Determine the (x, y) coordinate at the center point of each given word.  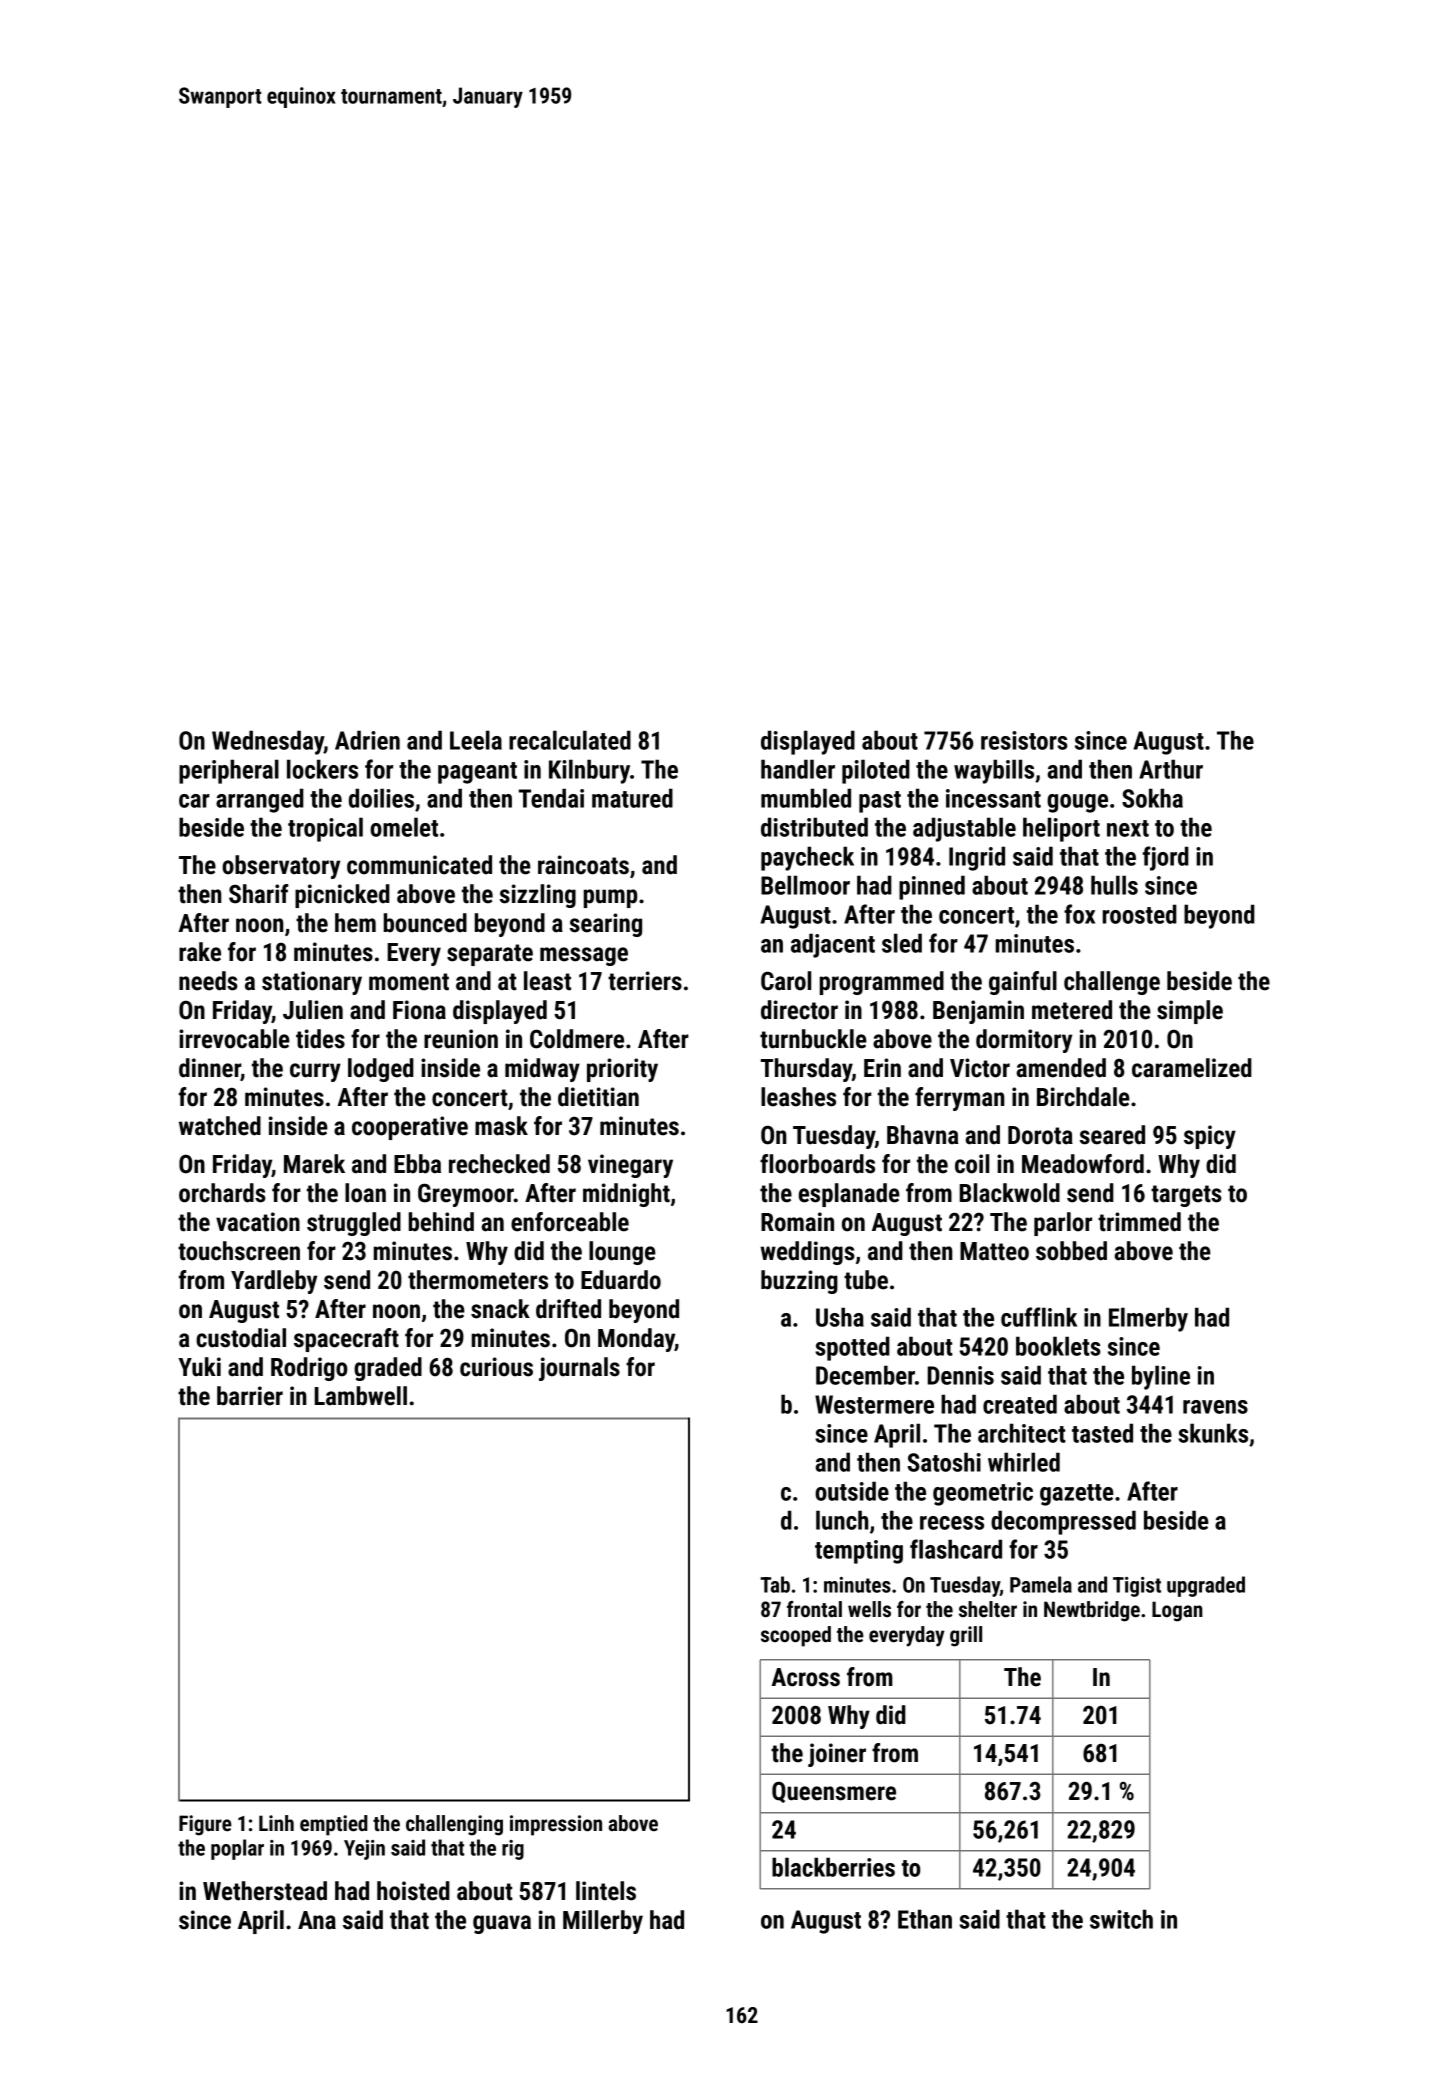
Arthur (1171, 769)
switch (1121, 1919)
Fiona (419, 1010)
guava (502, 1924)
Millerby (603, 1922)
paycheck (807, 858)
